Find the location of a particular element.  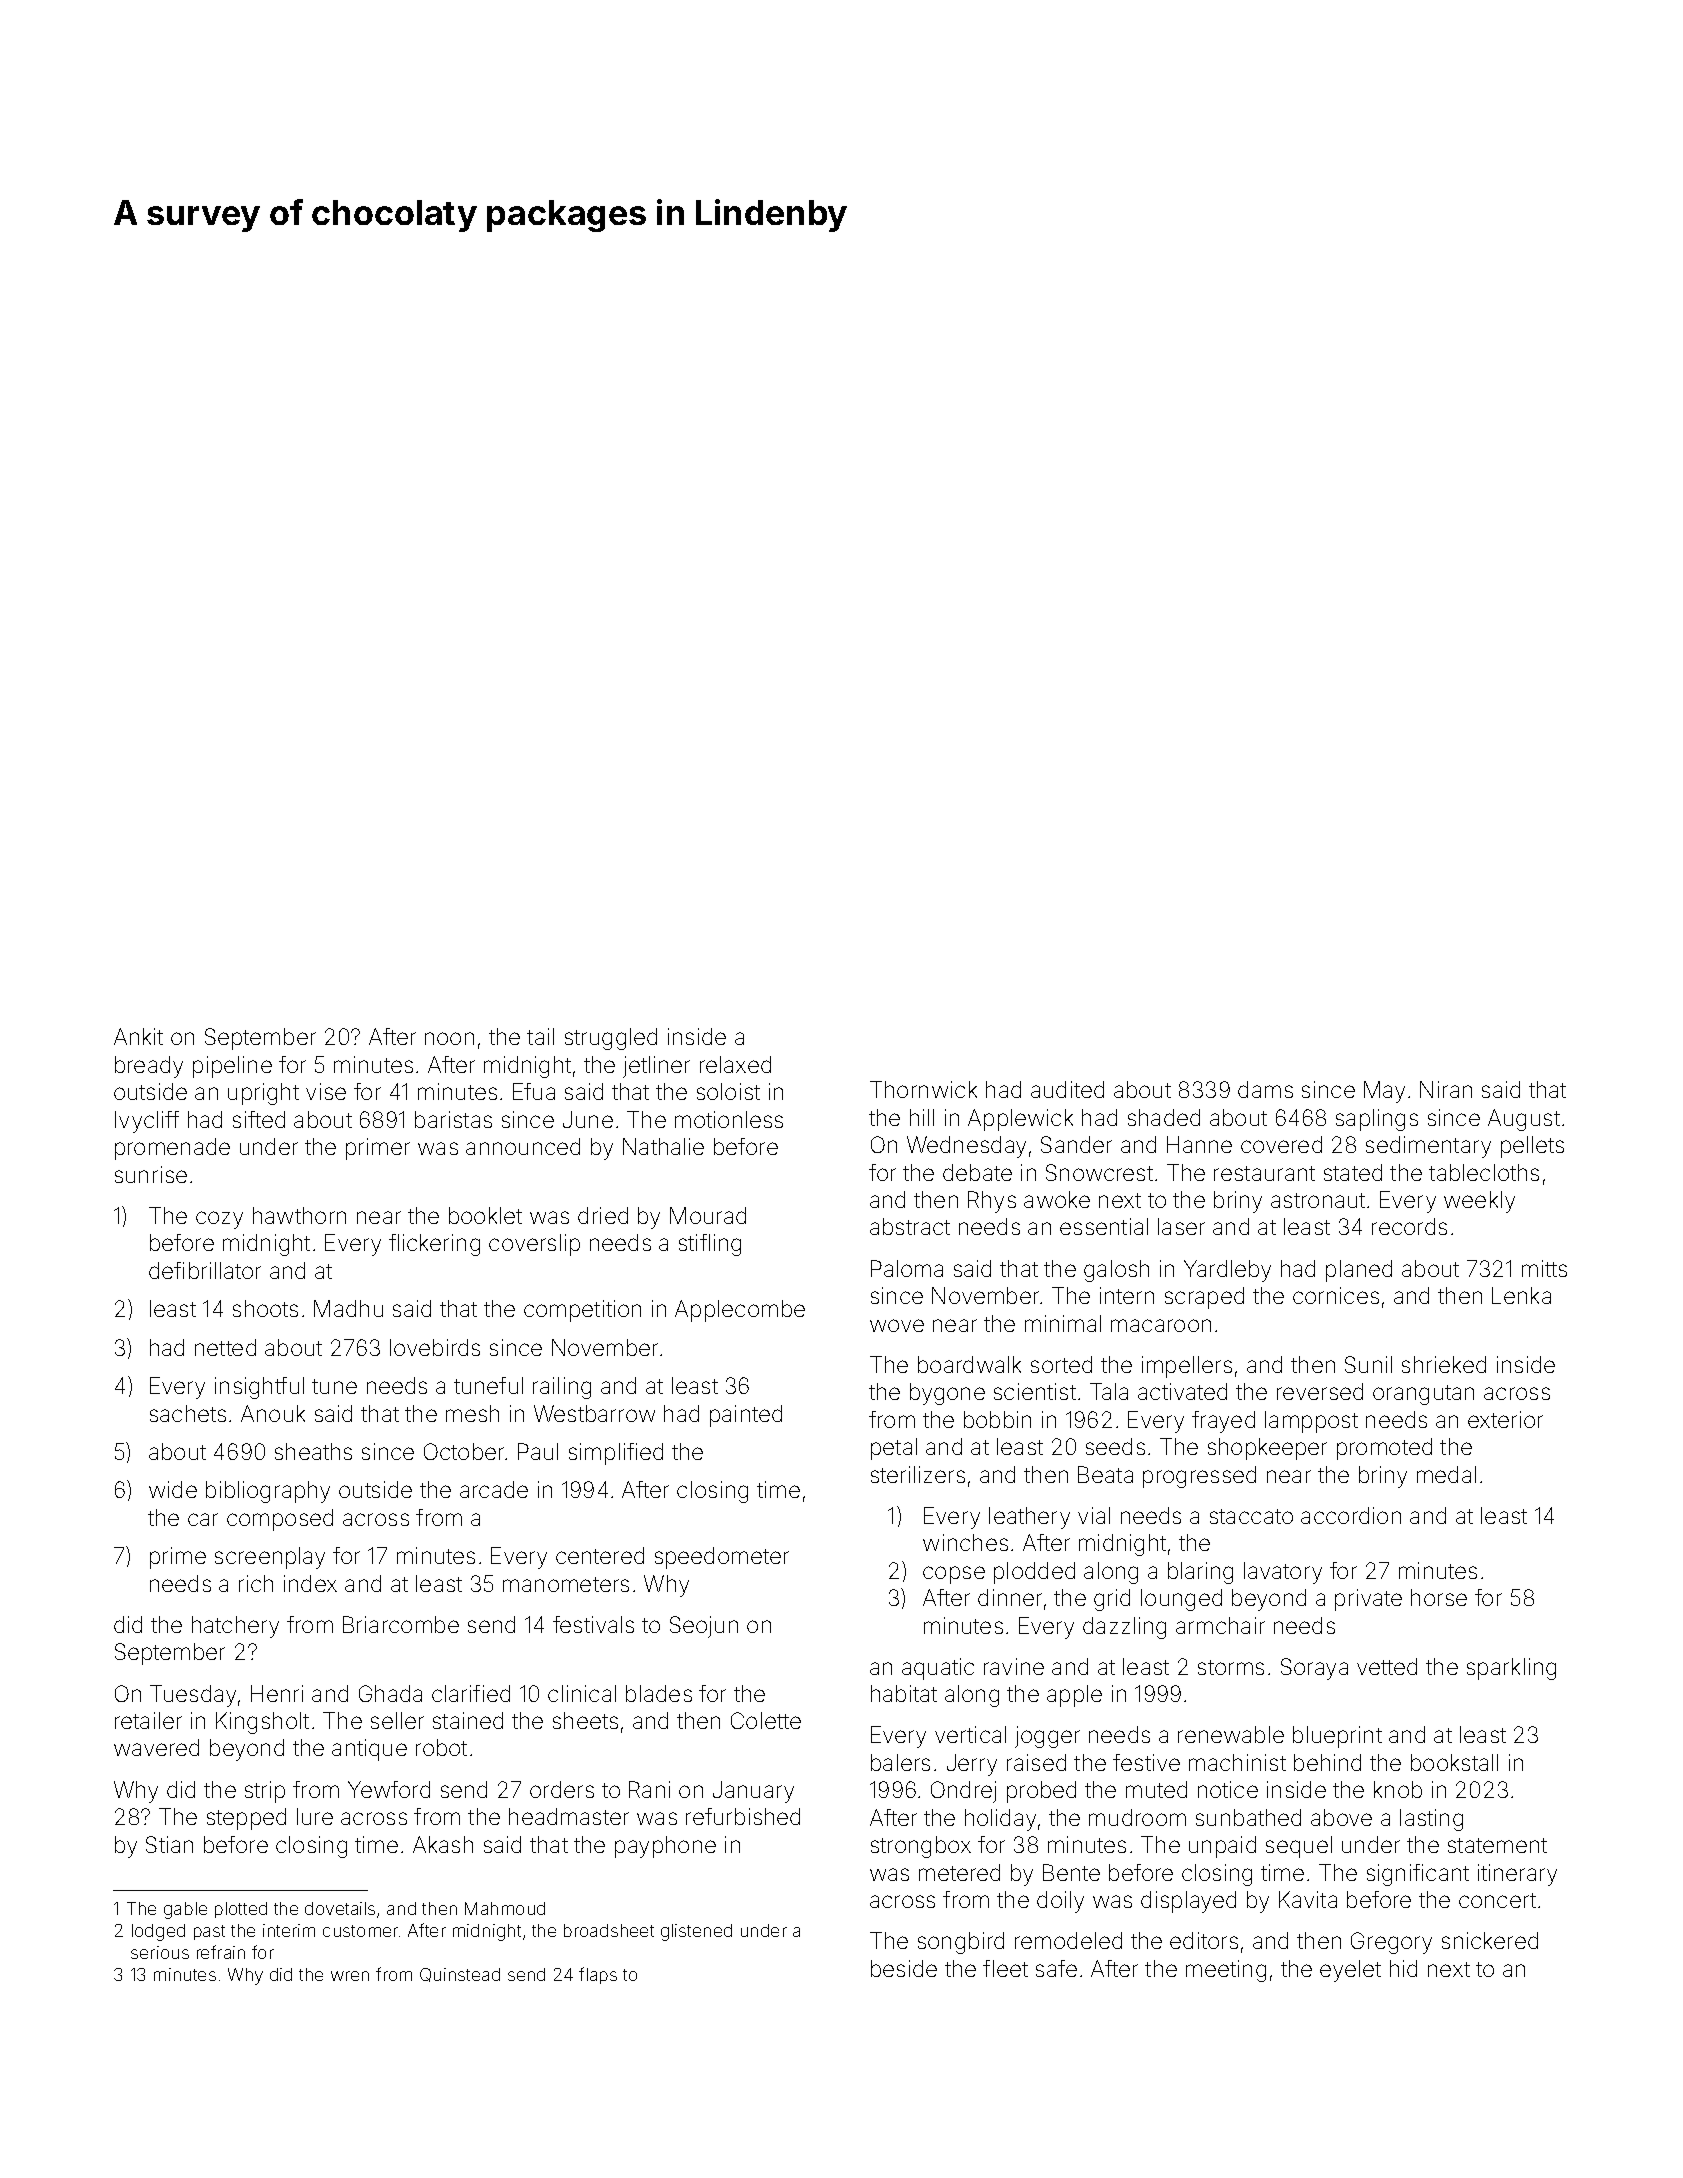

January is located at coordinates (753, 1792).
